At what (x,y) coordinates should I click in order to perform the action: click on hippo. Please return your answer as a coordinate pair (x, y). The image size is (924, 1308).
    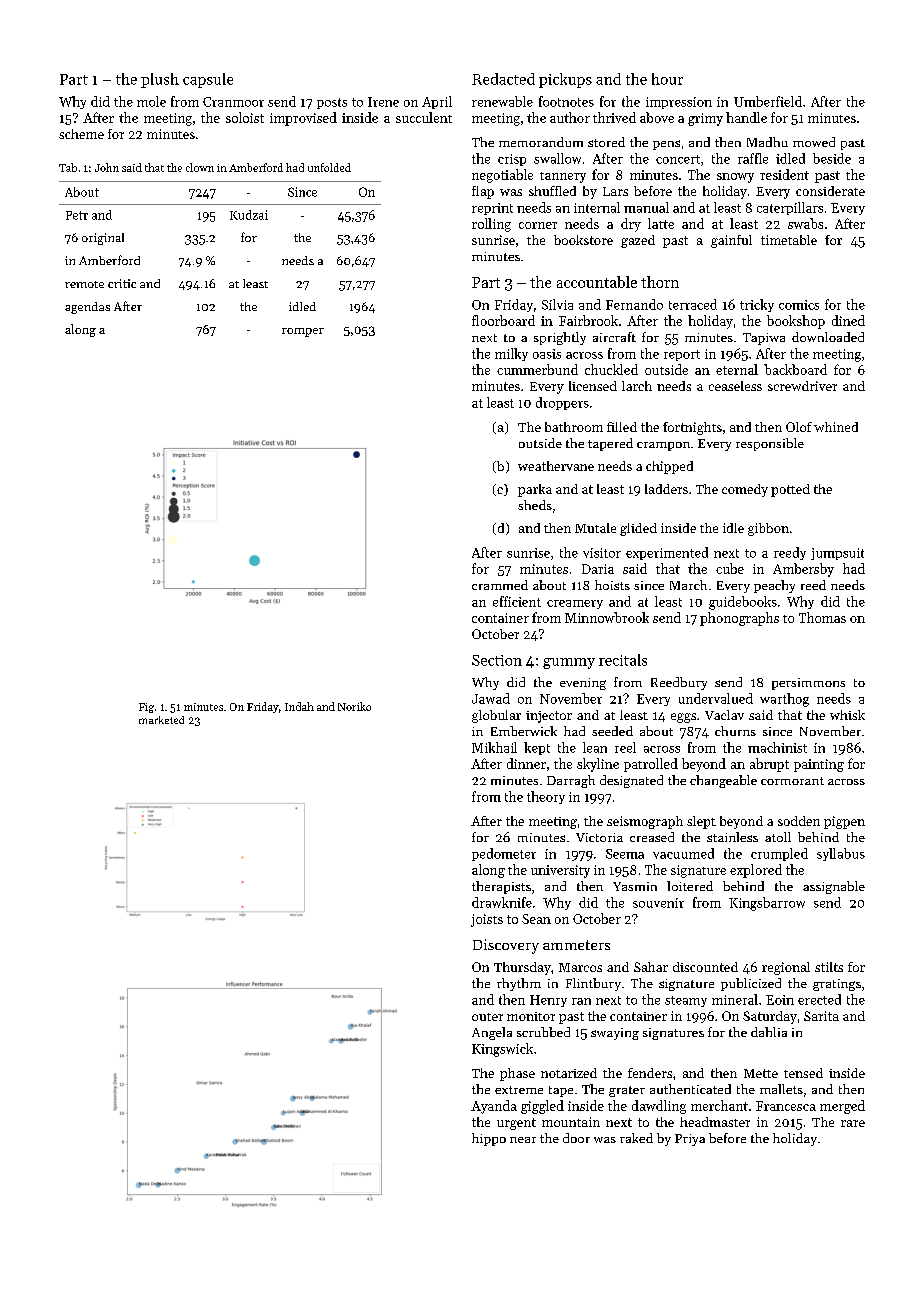
    Looking at the image, I should click on (489, 1139).
